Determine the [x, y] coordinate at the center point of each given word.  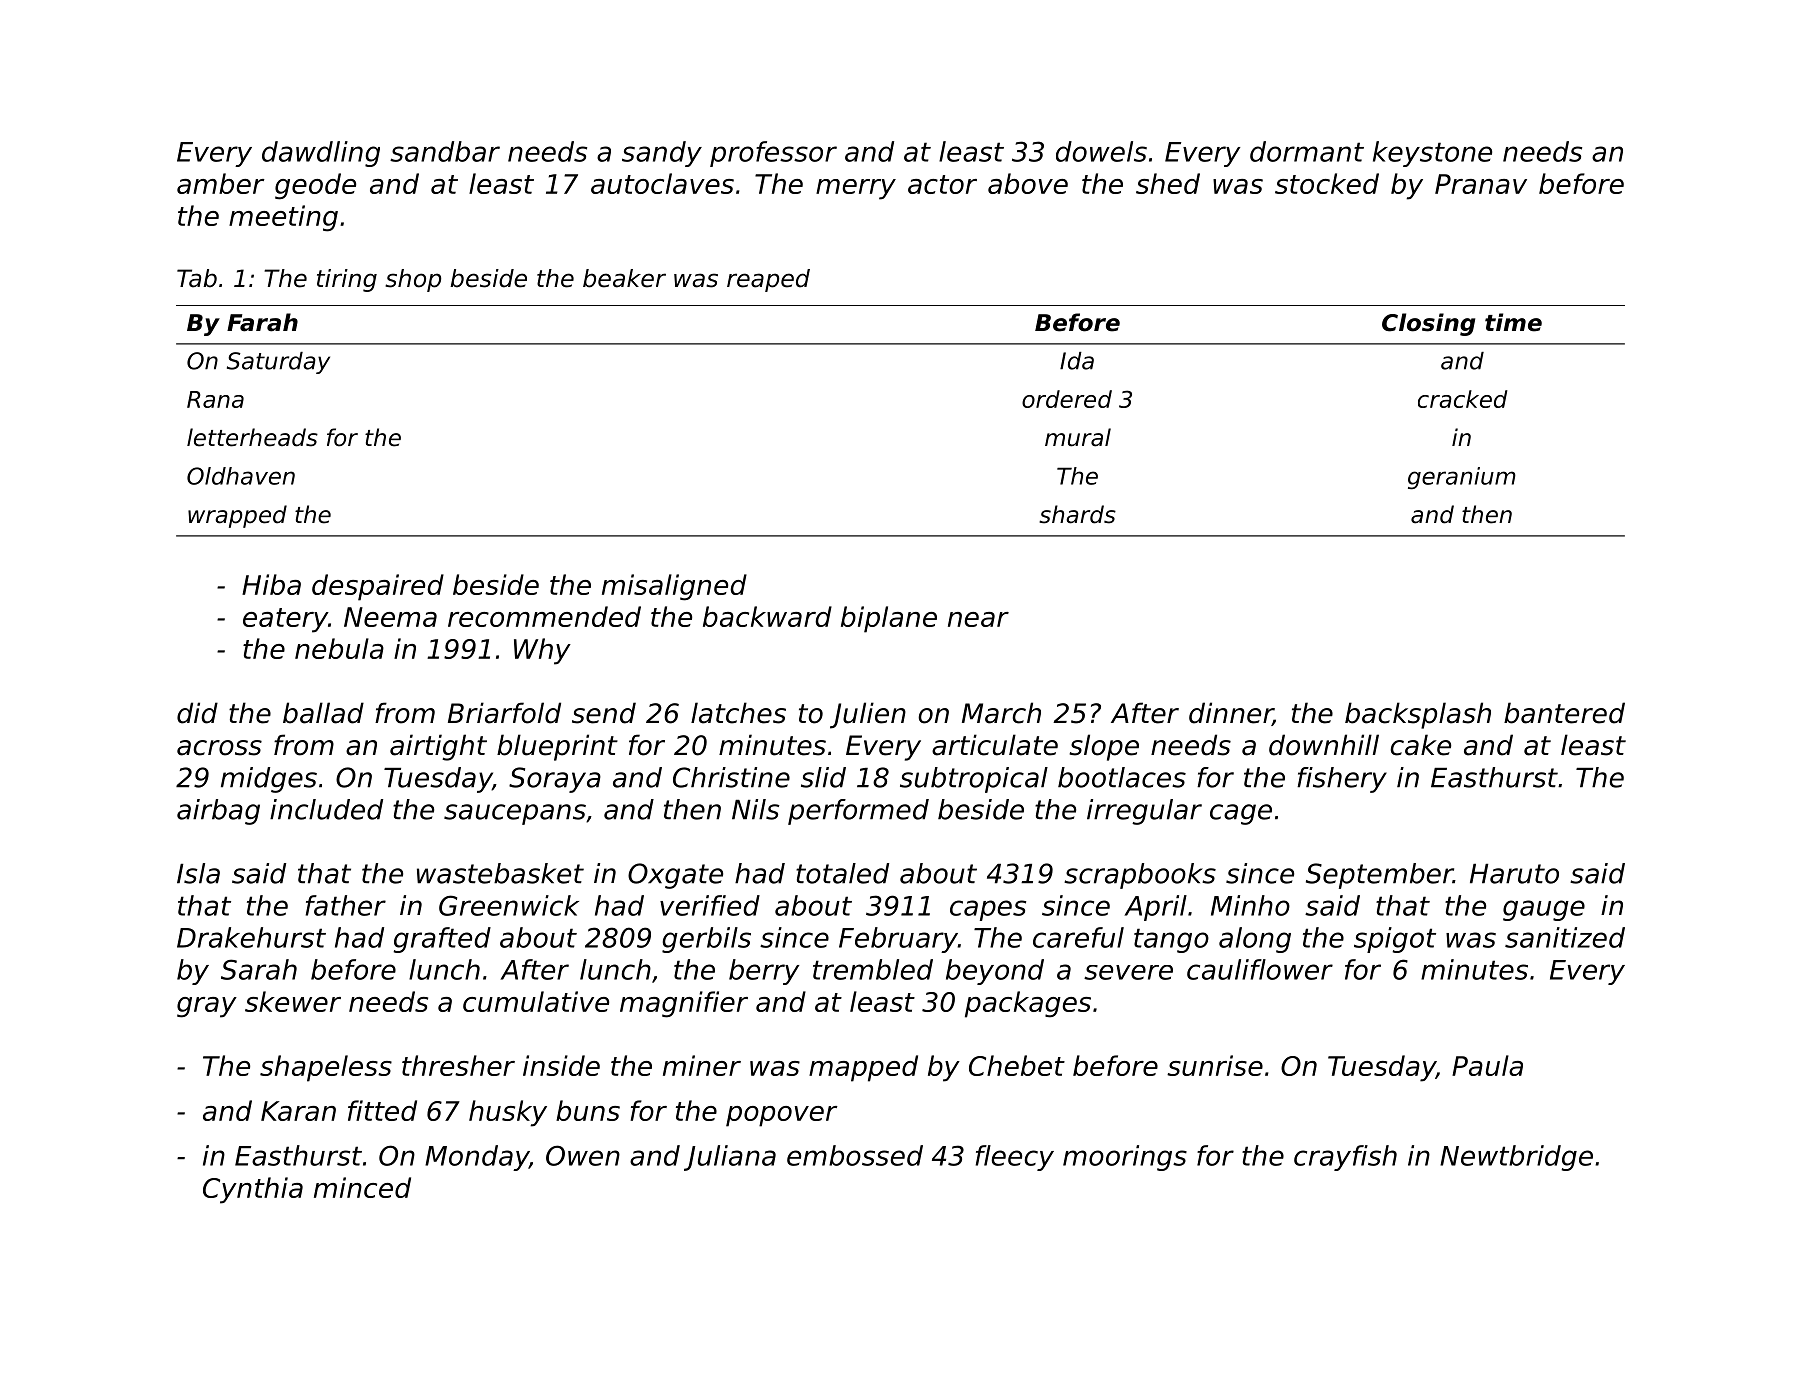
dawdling [321, 154]
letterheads [252, 437]
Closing [1428, 324]
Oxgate [675, 876]
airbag [218, 812]
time [1513, 322]
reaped [768, 280]
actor [942, 184]
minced [362, 1187]
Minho [1250, 905]
